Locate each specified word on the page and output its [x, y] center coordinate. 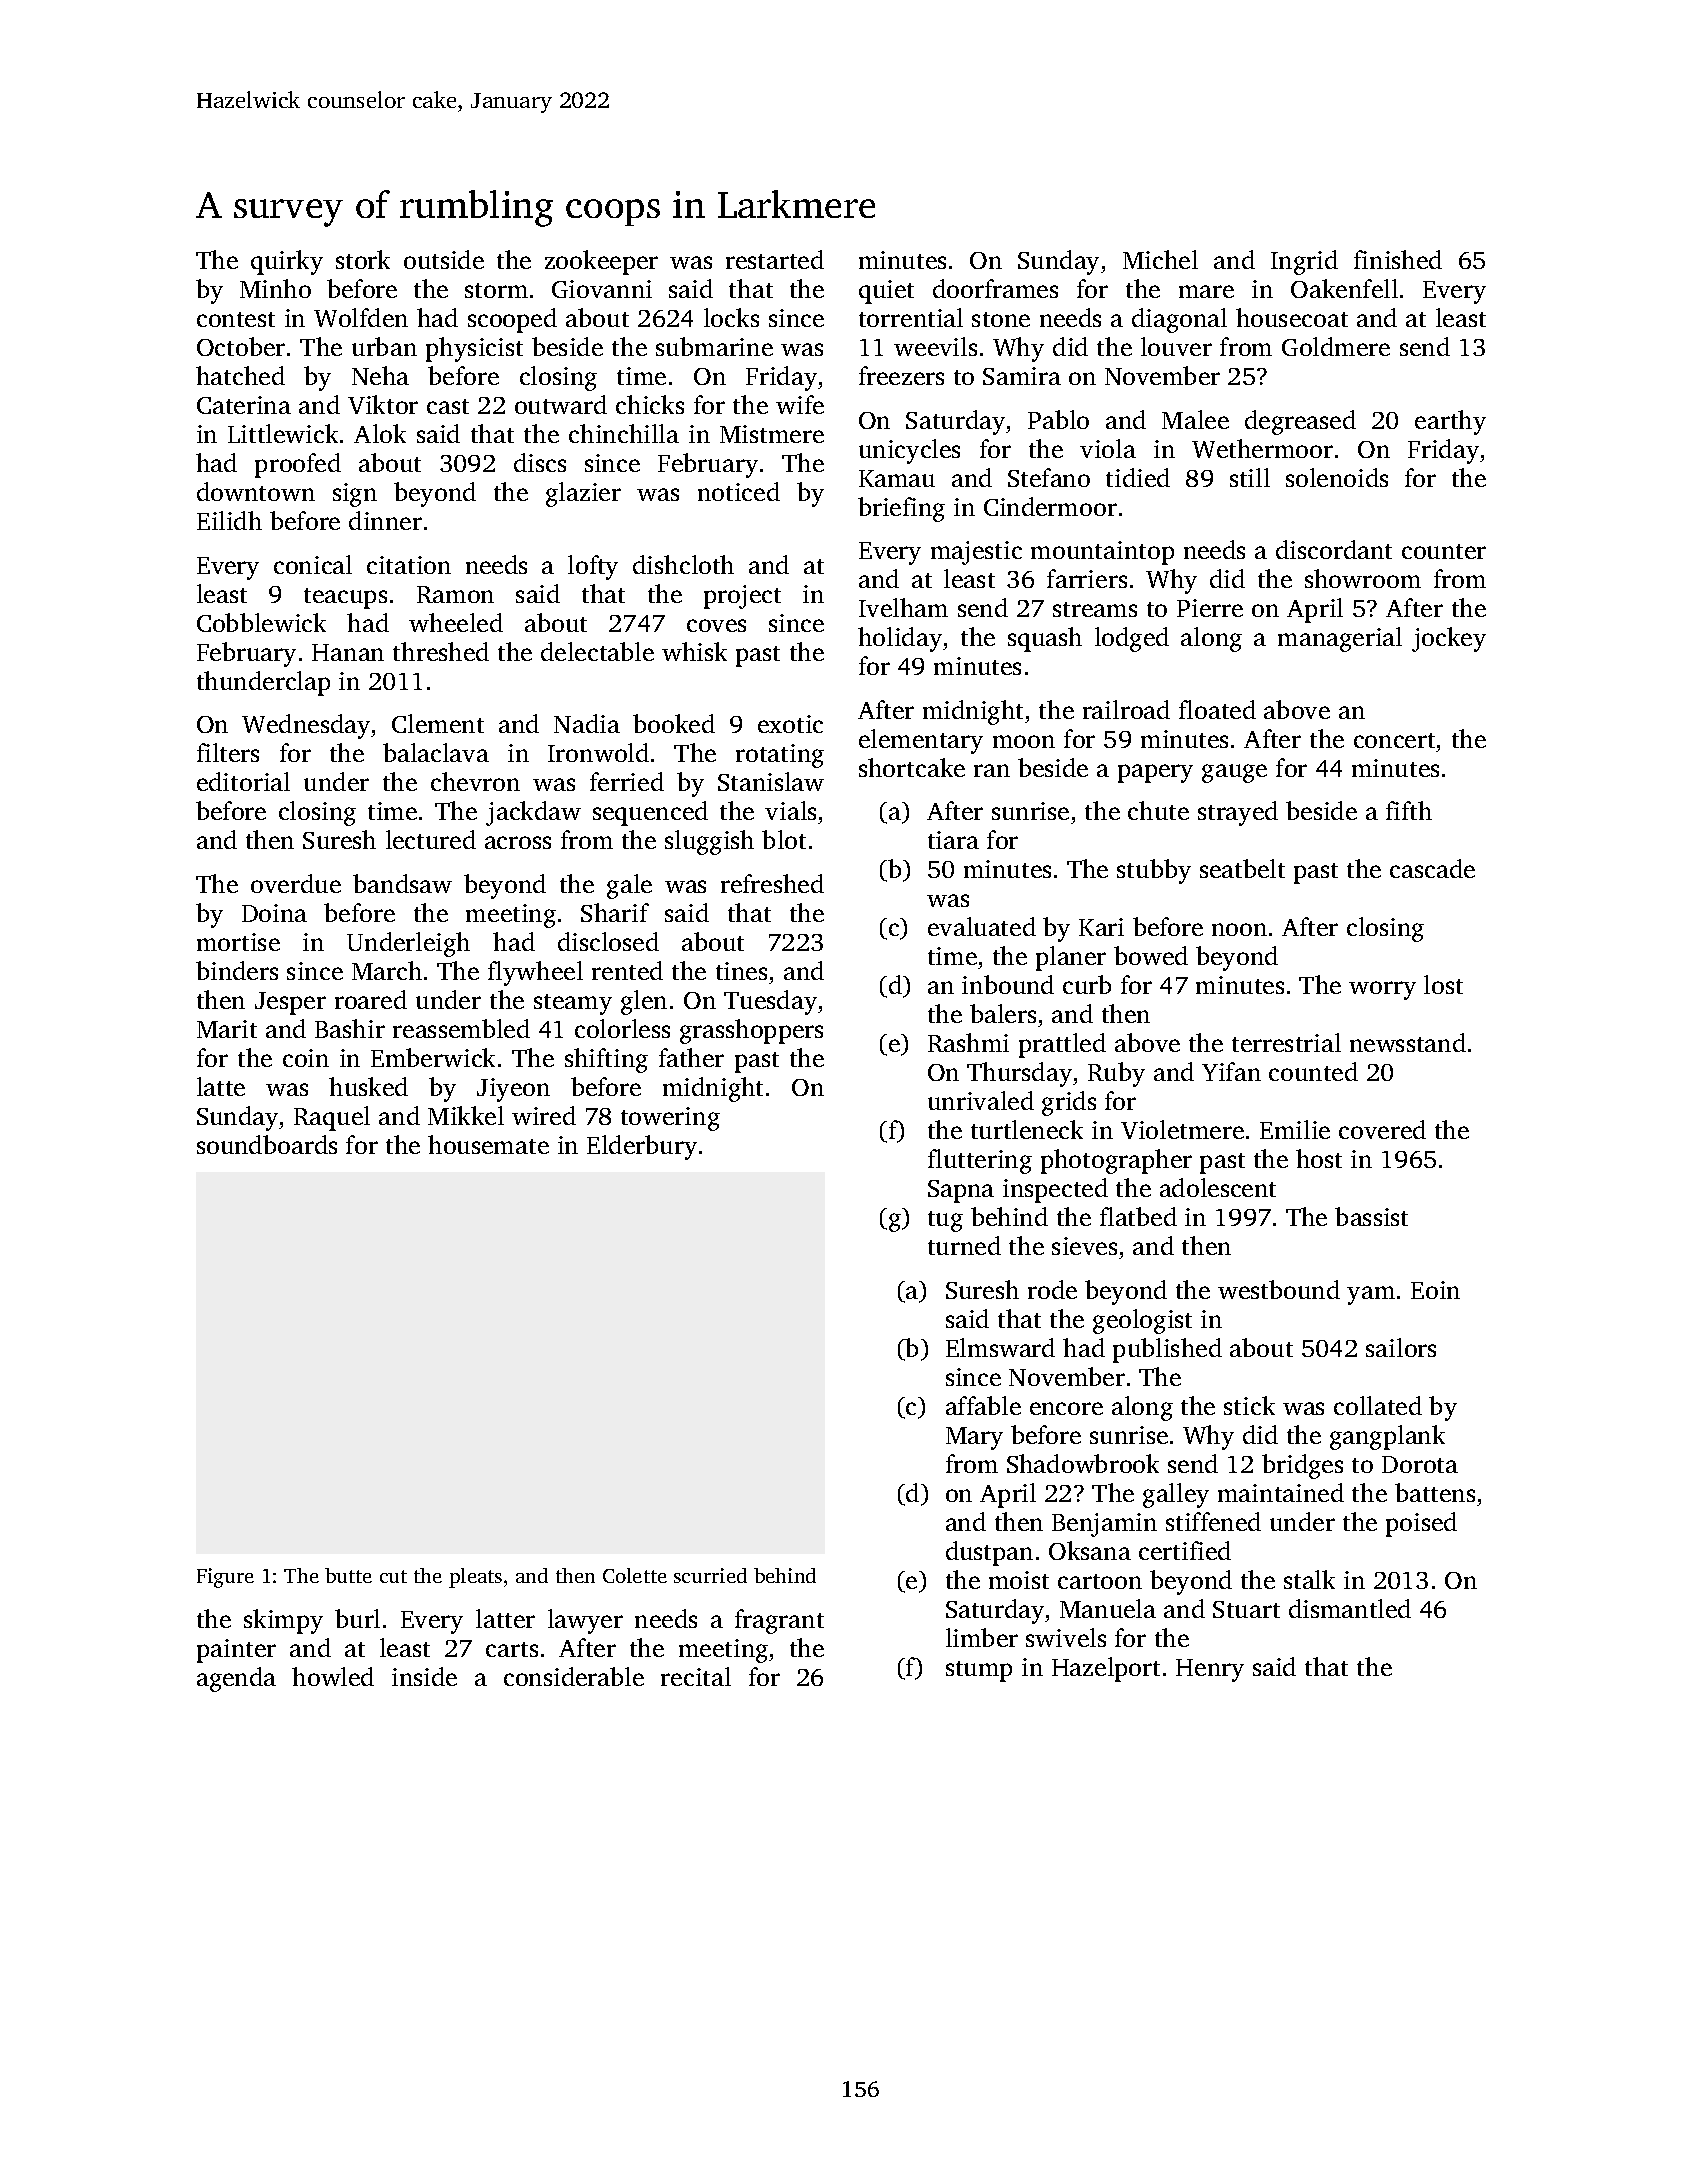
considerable [574, 1676]
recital [696, 1676]
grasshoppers [751, 1031]
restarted [775, 259]
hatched [240, 375]
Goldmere [1336, 346]
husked [368, 1086]
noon [1239, 929]
